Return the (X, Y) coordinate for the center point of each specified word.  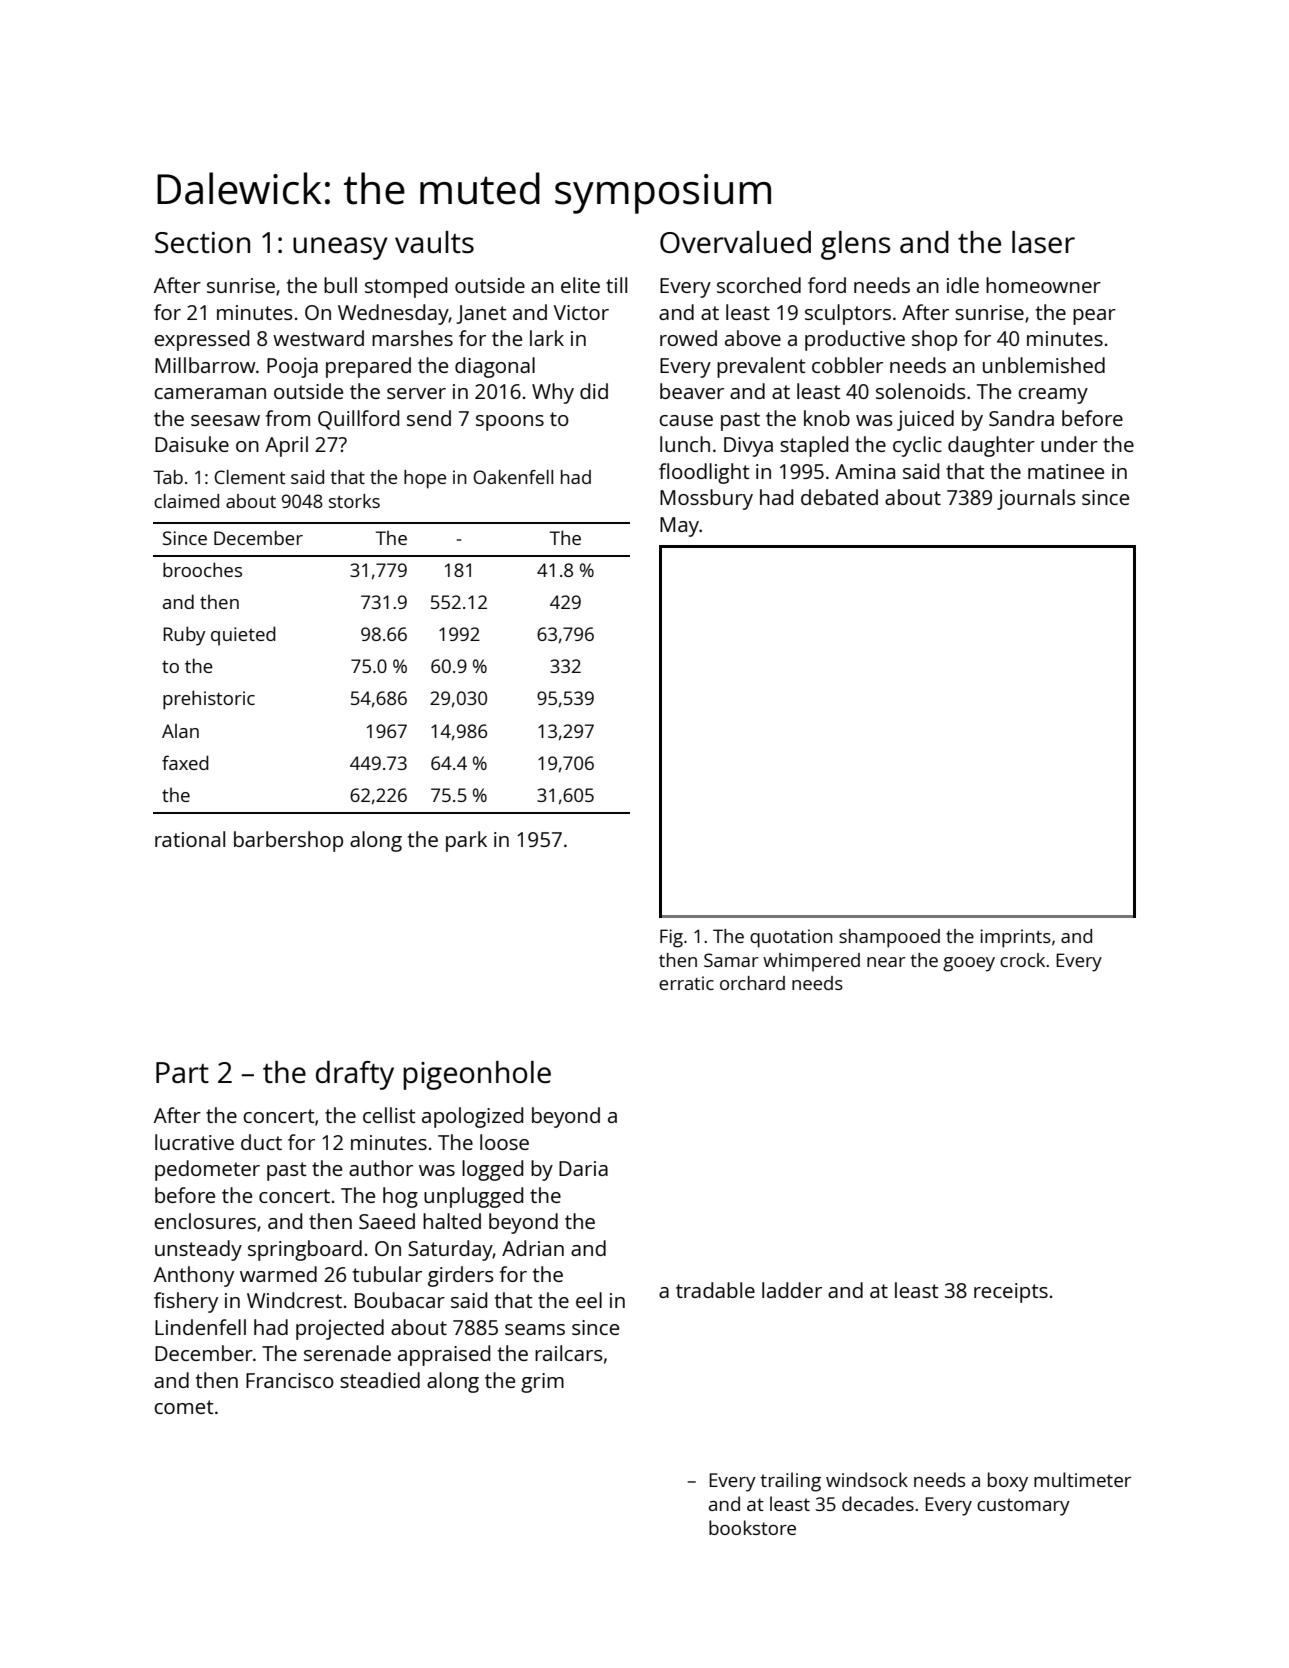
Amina (865, 471)
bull (340, 285)
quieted (243, 636)
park (466, 841)
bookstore (752, 1527)
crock (1022, 960)
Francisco (290, 1380)
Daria (583, 1168)
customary (1023, 1507)
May (679, 527)
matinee (1066, 471)
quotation (791, 938)
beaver (692, 391)
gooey (969, 964)
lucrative (194, 1142)
